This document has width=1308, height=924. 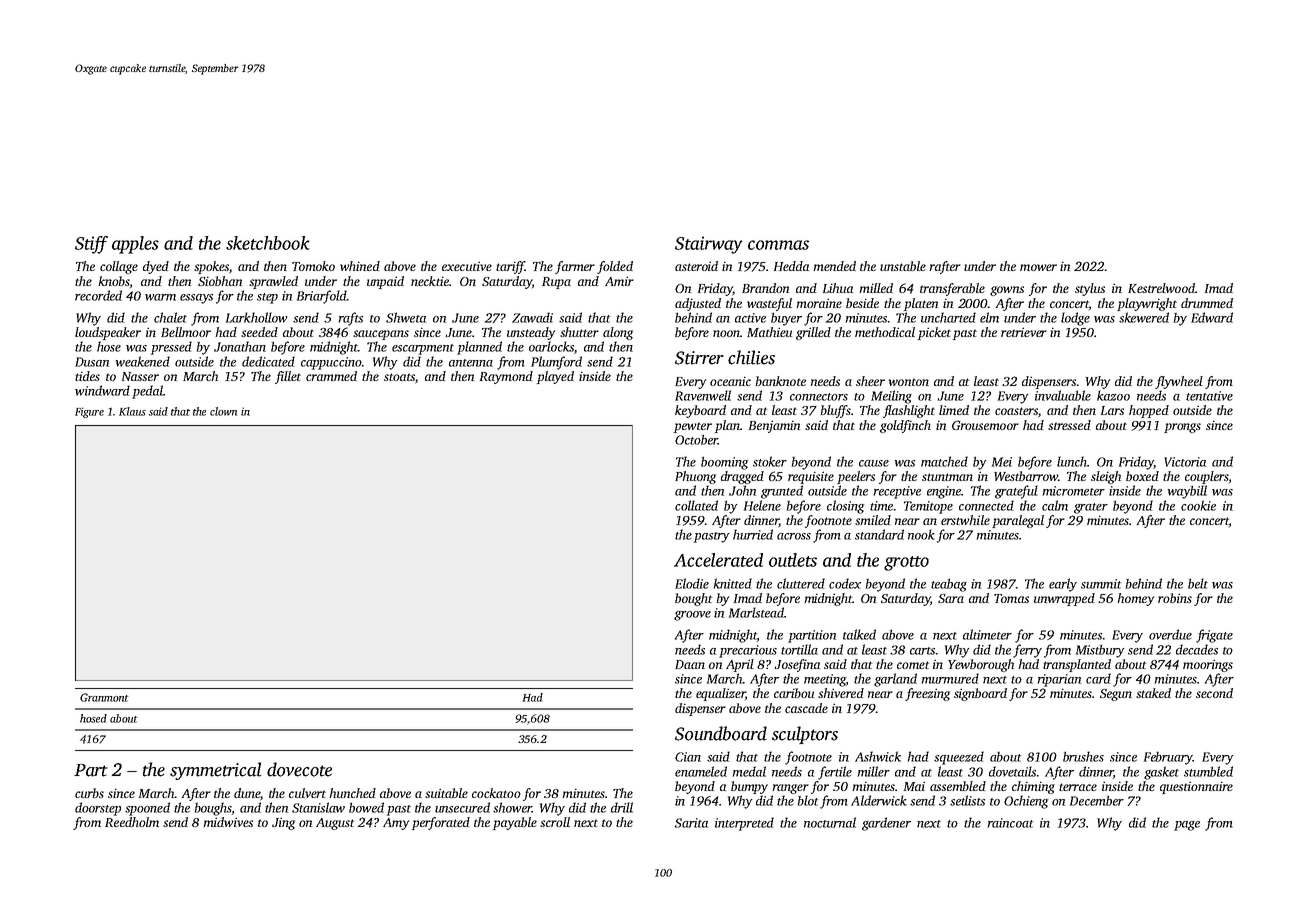 What do you see at coordinates (515, 823) in the document?
I see `payable` at bounding box center [515, 823].
